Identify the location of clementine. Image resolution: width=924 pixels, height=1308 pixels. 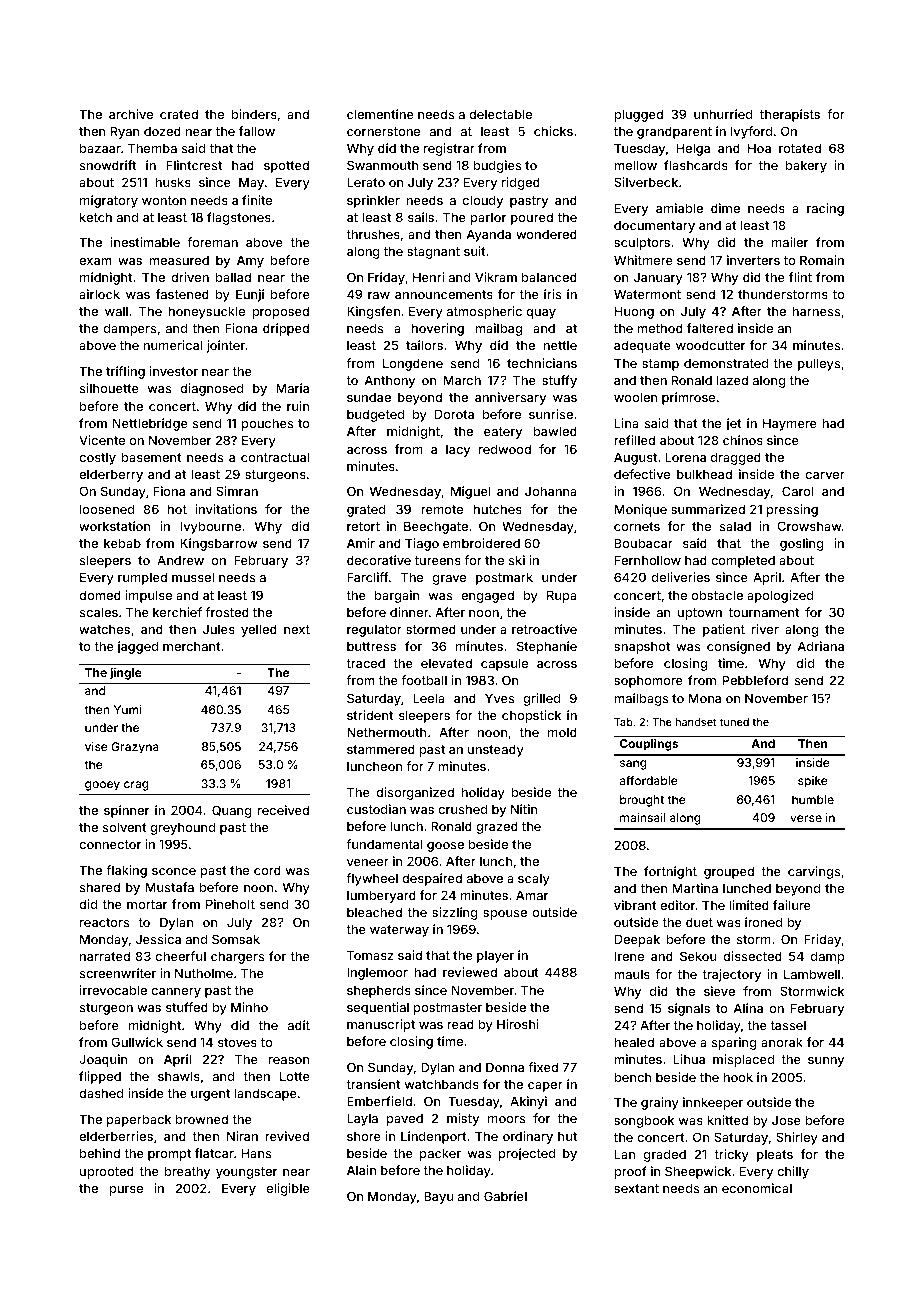
(380, 114).
